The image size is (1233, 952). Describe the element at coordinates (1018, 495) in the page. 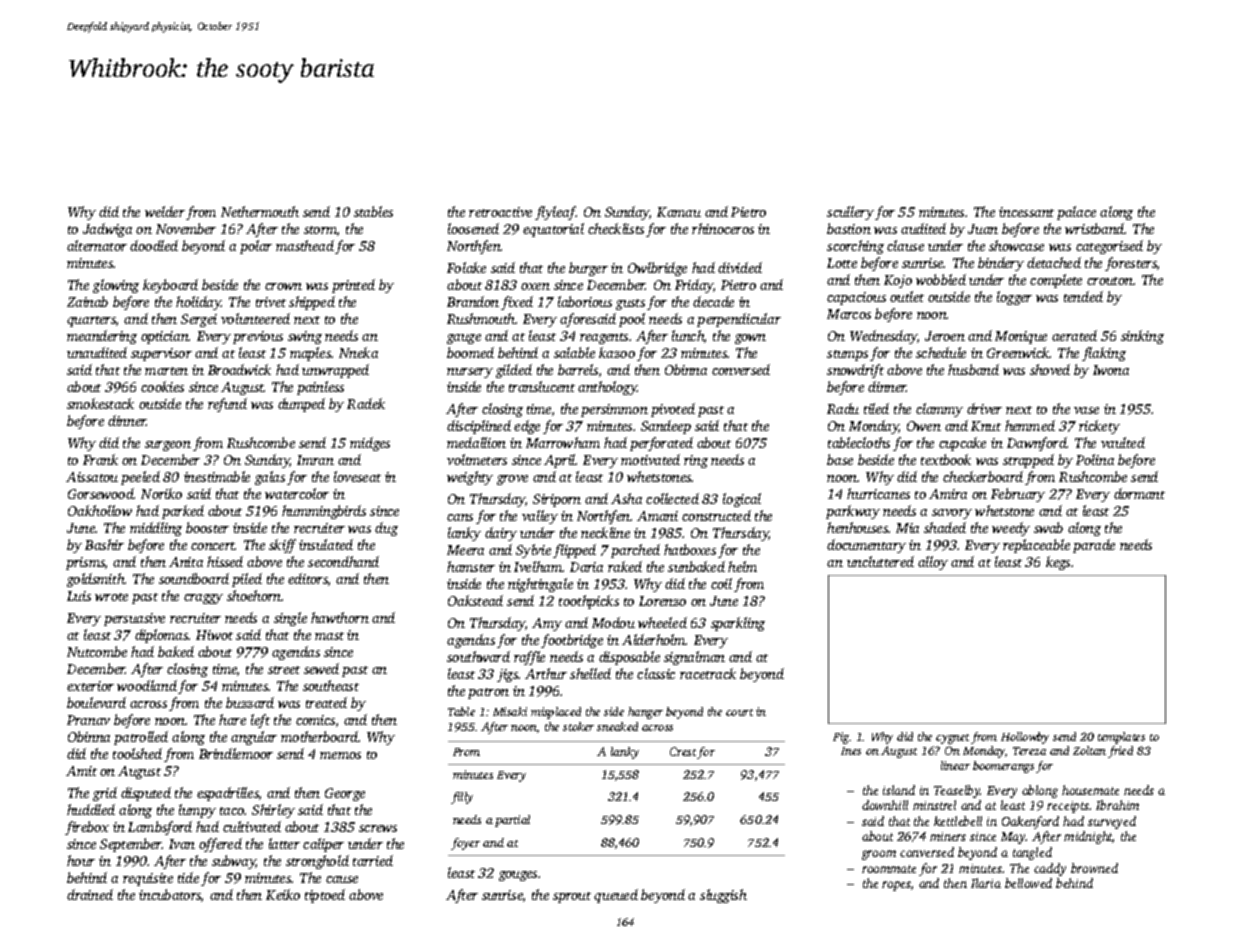

I see `February` at that location.
